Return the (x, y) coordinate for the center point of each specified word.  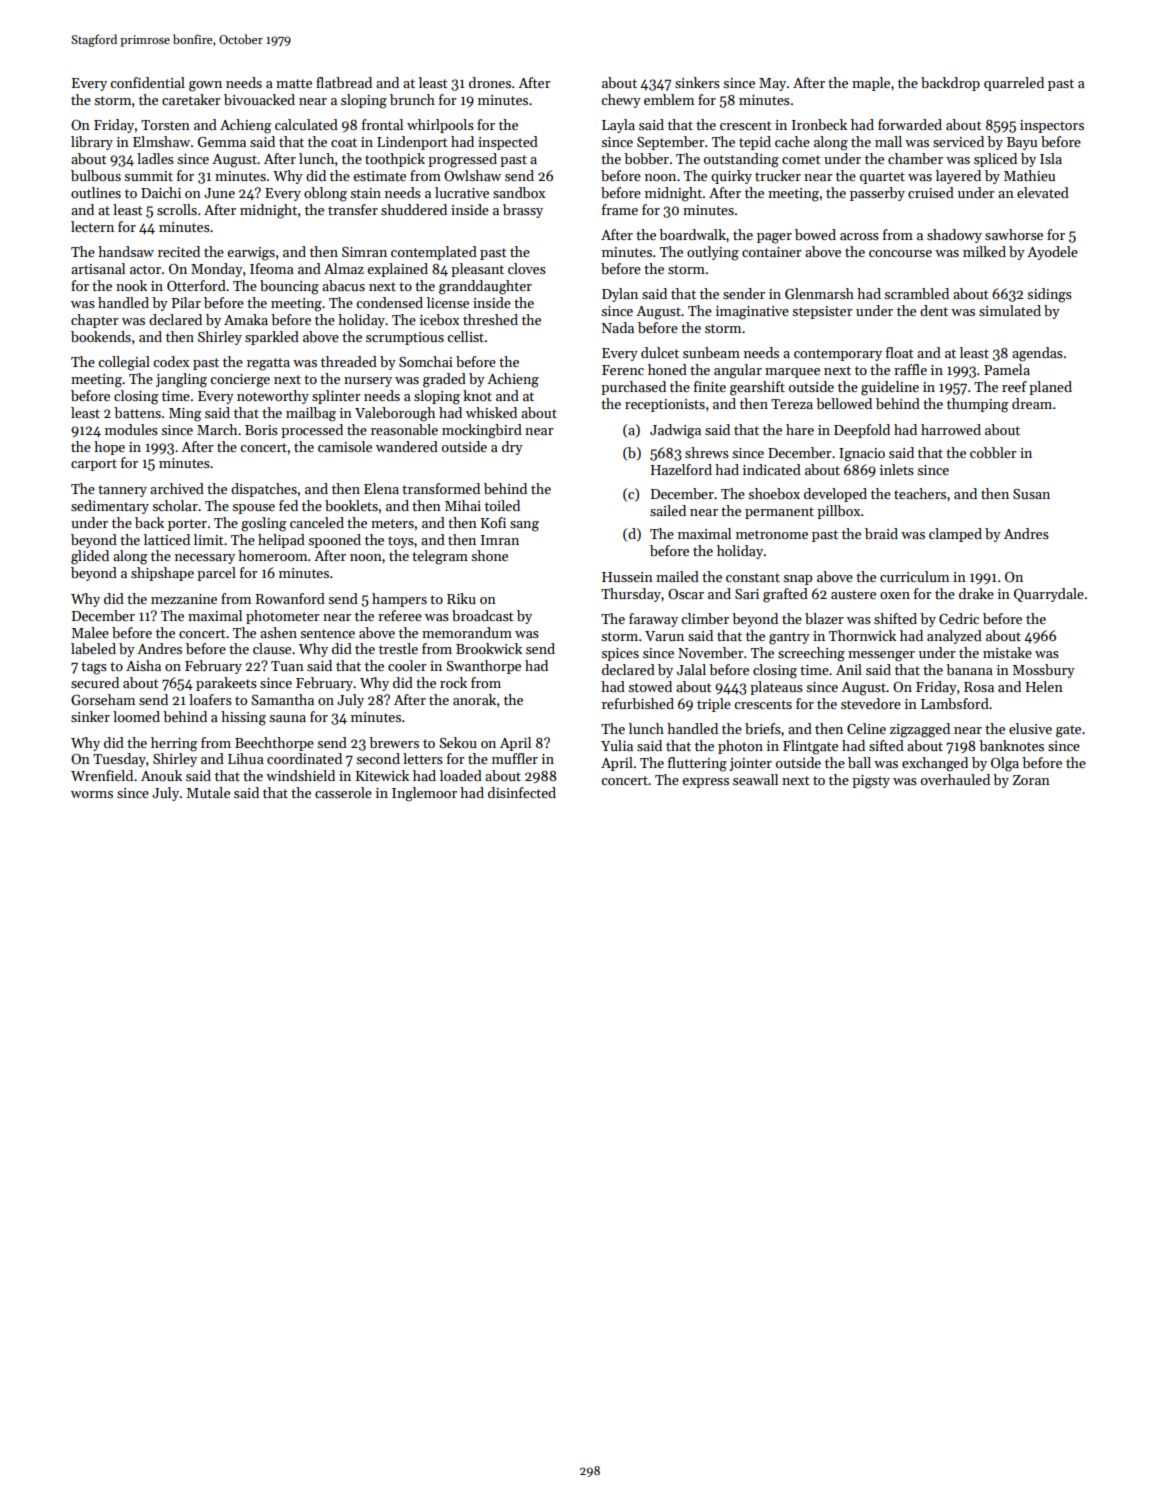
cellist (465, 336)
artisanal (98, 268)
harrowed (951, 429)
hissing (243, 718)
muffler (515, 758)
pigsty (871, 782)
